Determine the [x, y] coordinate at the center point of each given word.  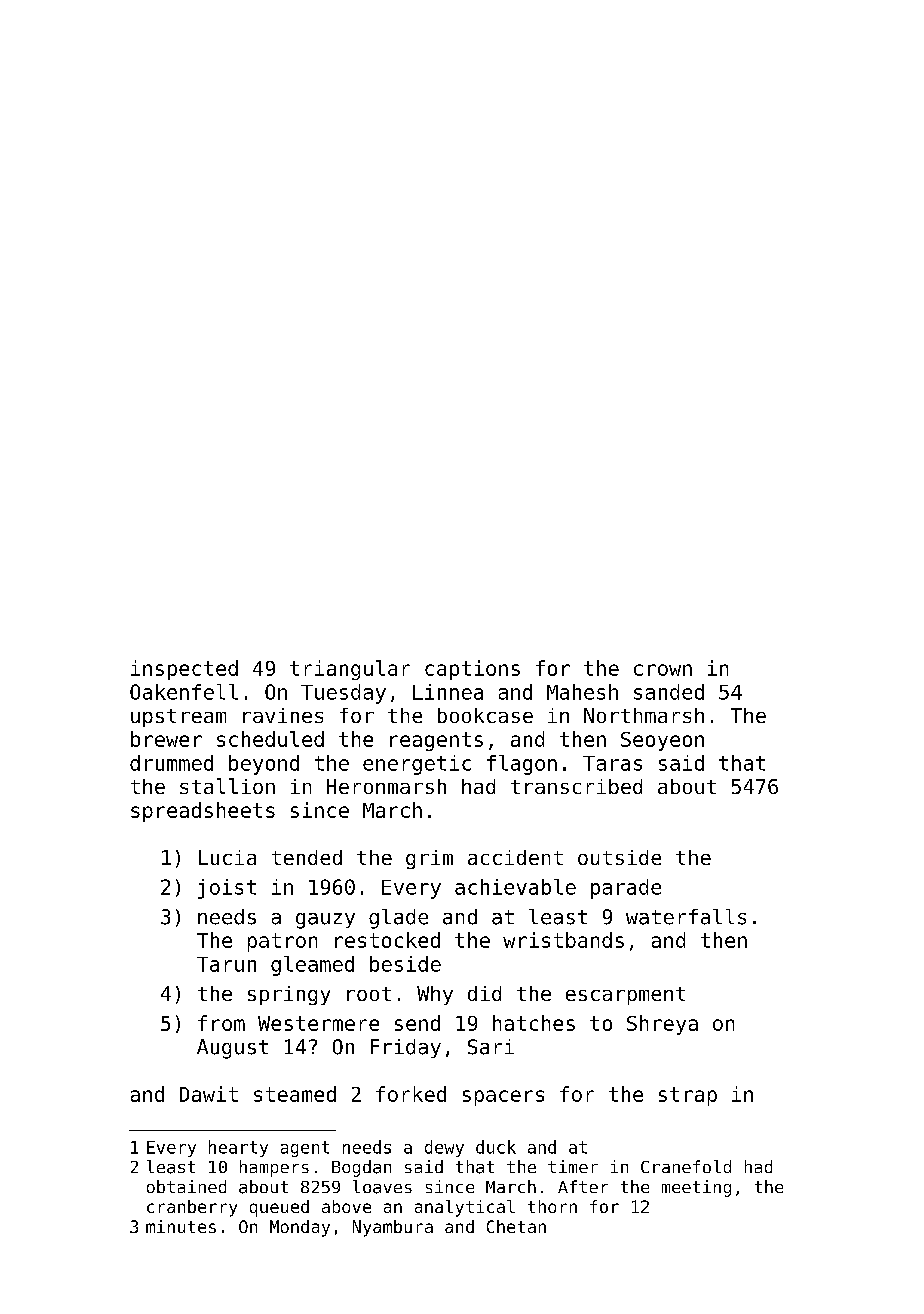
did [484, 993]
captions [472, 670]
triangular [350, 670]
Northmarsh [644, 715]
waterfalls [686, 917]
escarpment [625, 996]
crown [663, 670]
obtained [186, 1186]
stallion [227, 786]
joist [227, 889]
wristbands [563, 940]
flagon [522, 765]
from [221, 1023]
